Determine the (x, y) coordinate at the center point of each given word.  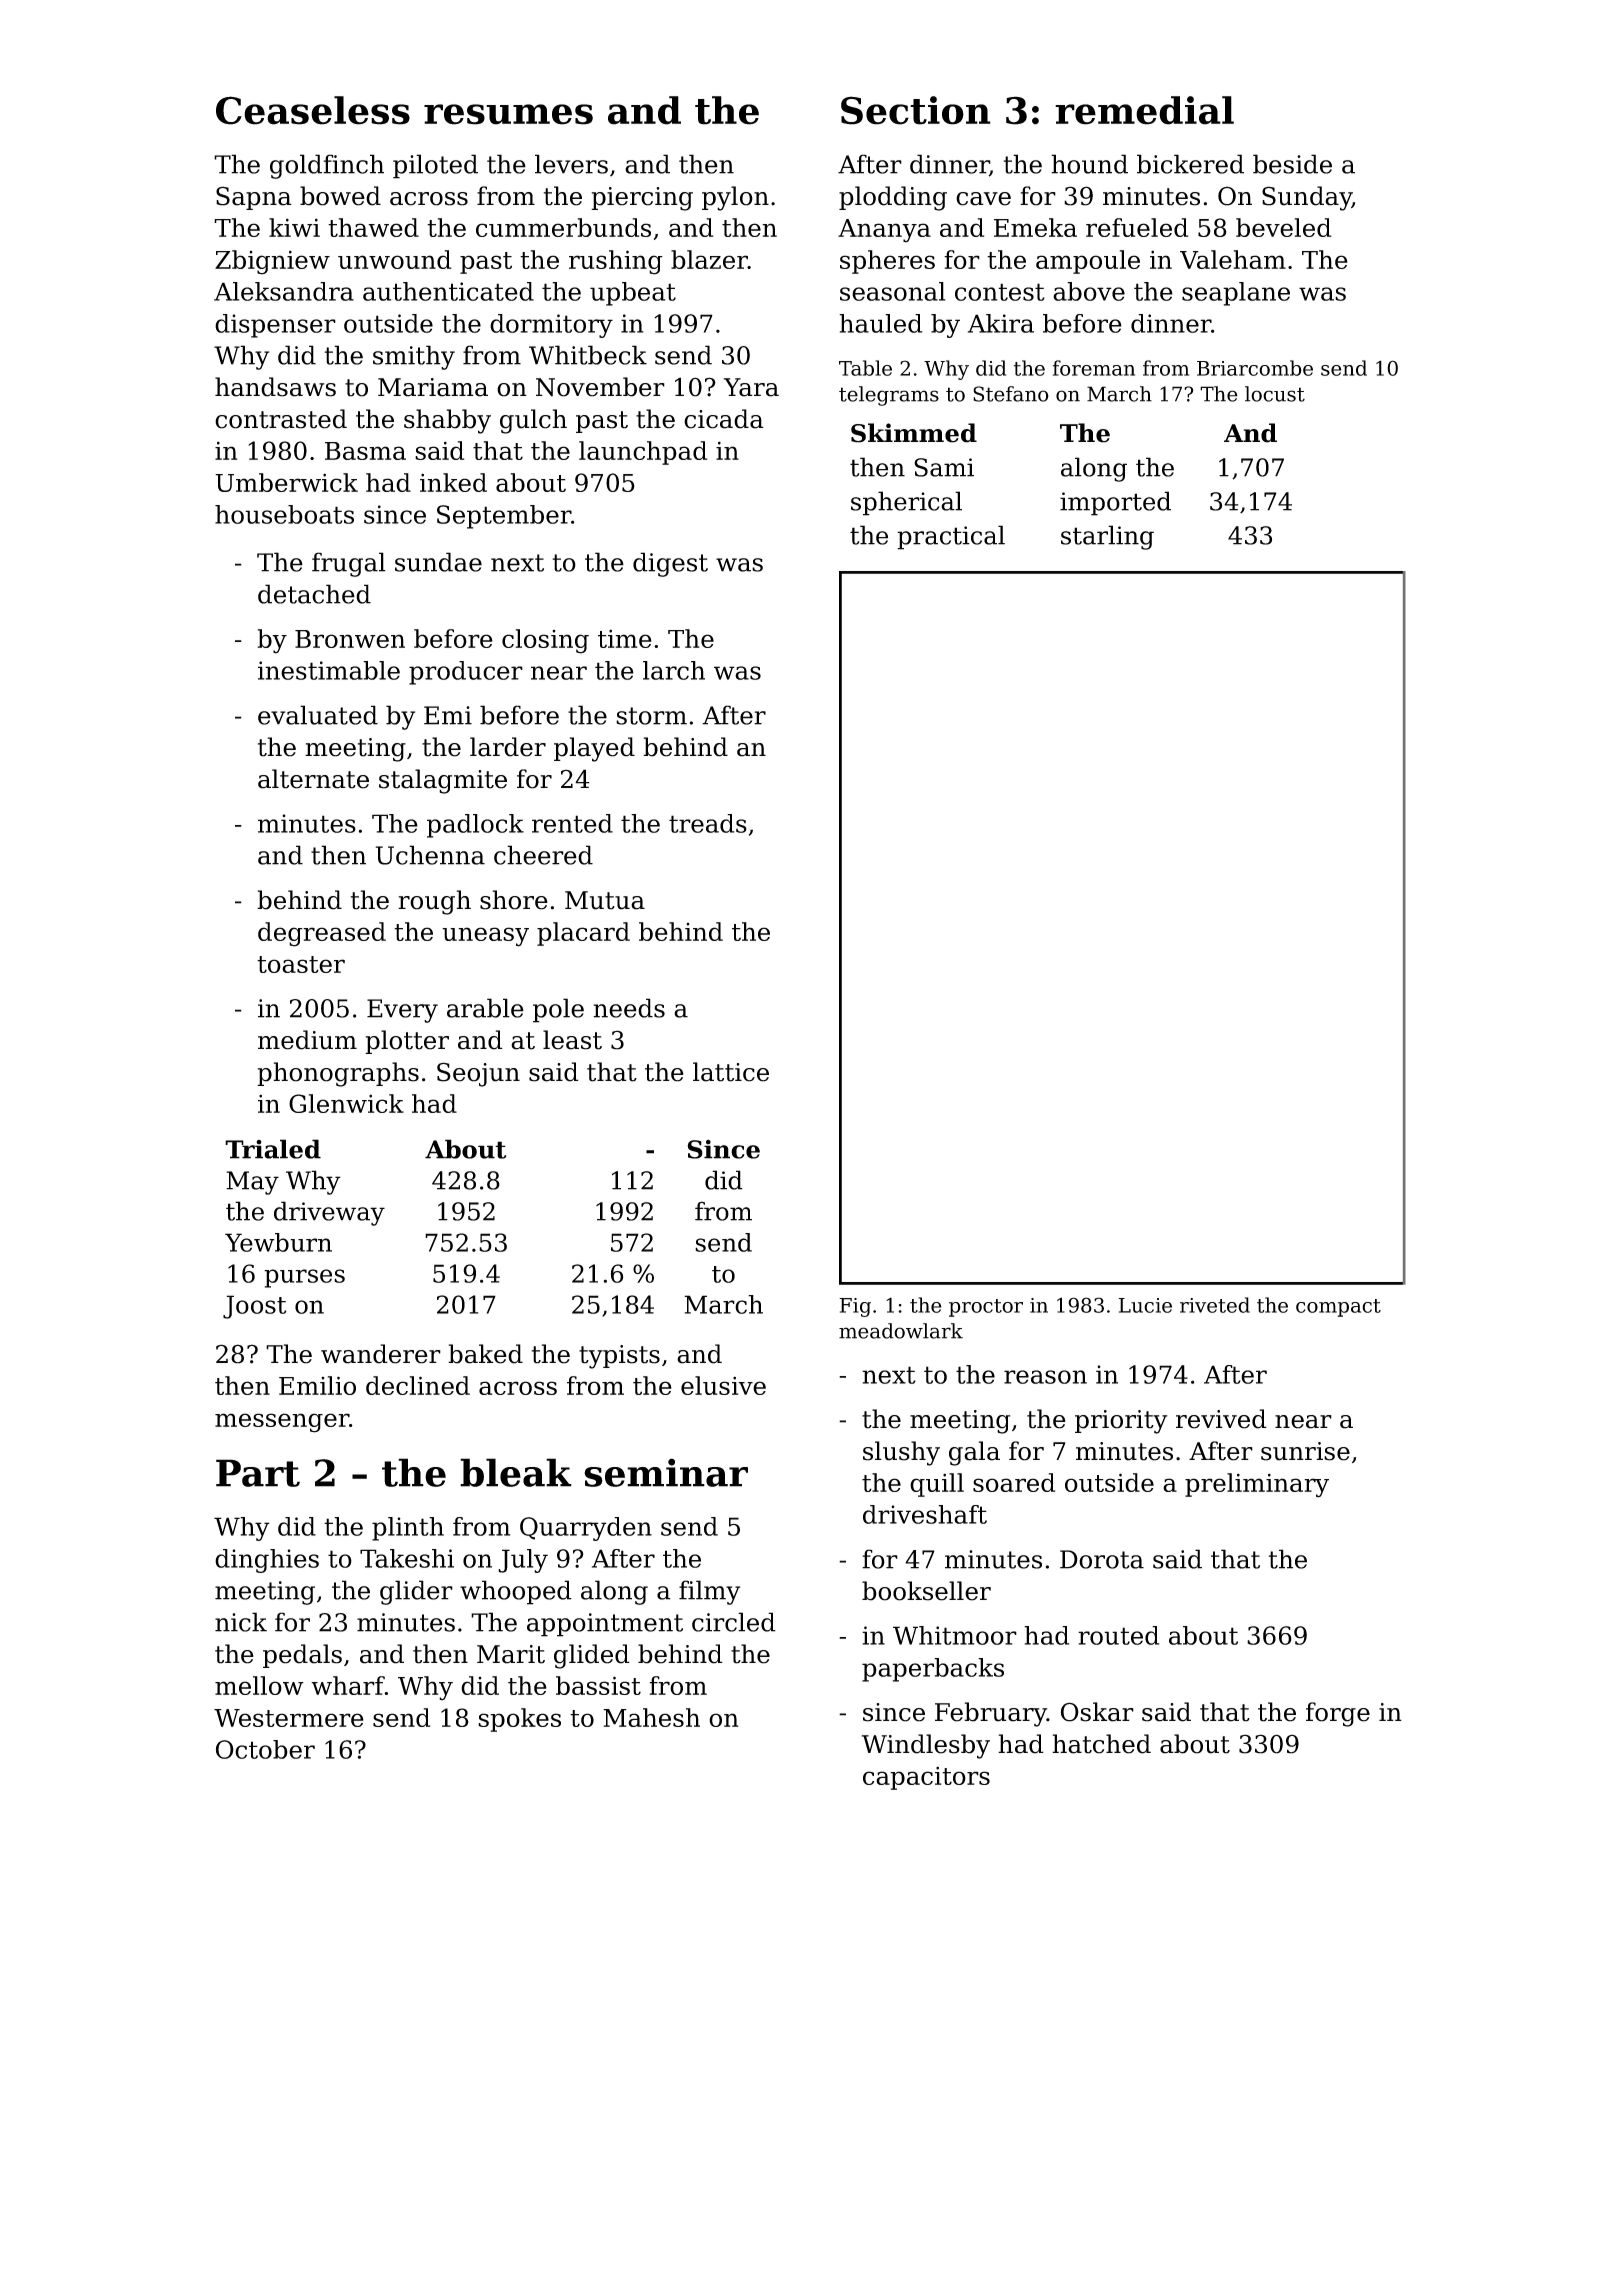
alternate (313, 779)
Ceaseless (313, 110)
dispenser (275, 326)
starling (1107, 537)
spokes (519, 1720)
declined (418, 1385)
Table (865, 368)
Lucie (1145, 1305)
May (252, 1183)
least (572, 1040)
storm (651, 716)
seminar (666, 1472)
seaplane (1236, 294)
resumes (508, 114)
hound (1089, 164)
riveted (1215, 1305)
